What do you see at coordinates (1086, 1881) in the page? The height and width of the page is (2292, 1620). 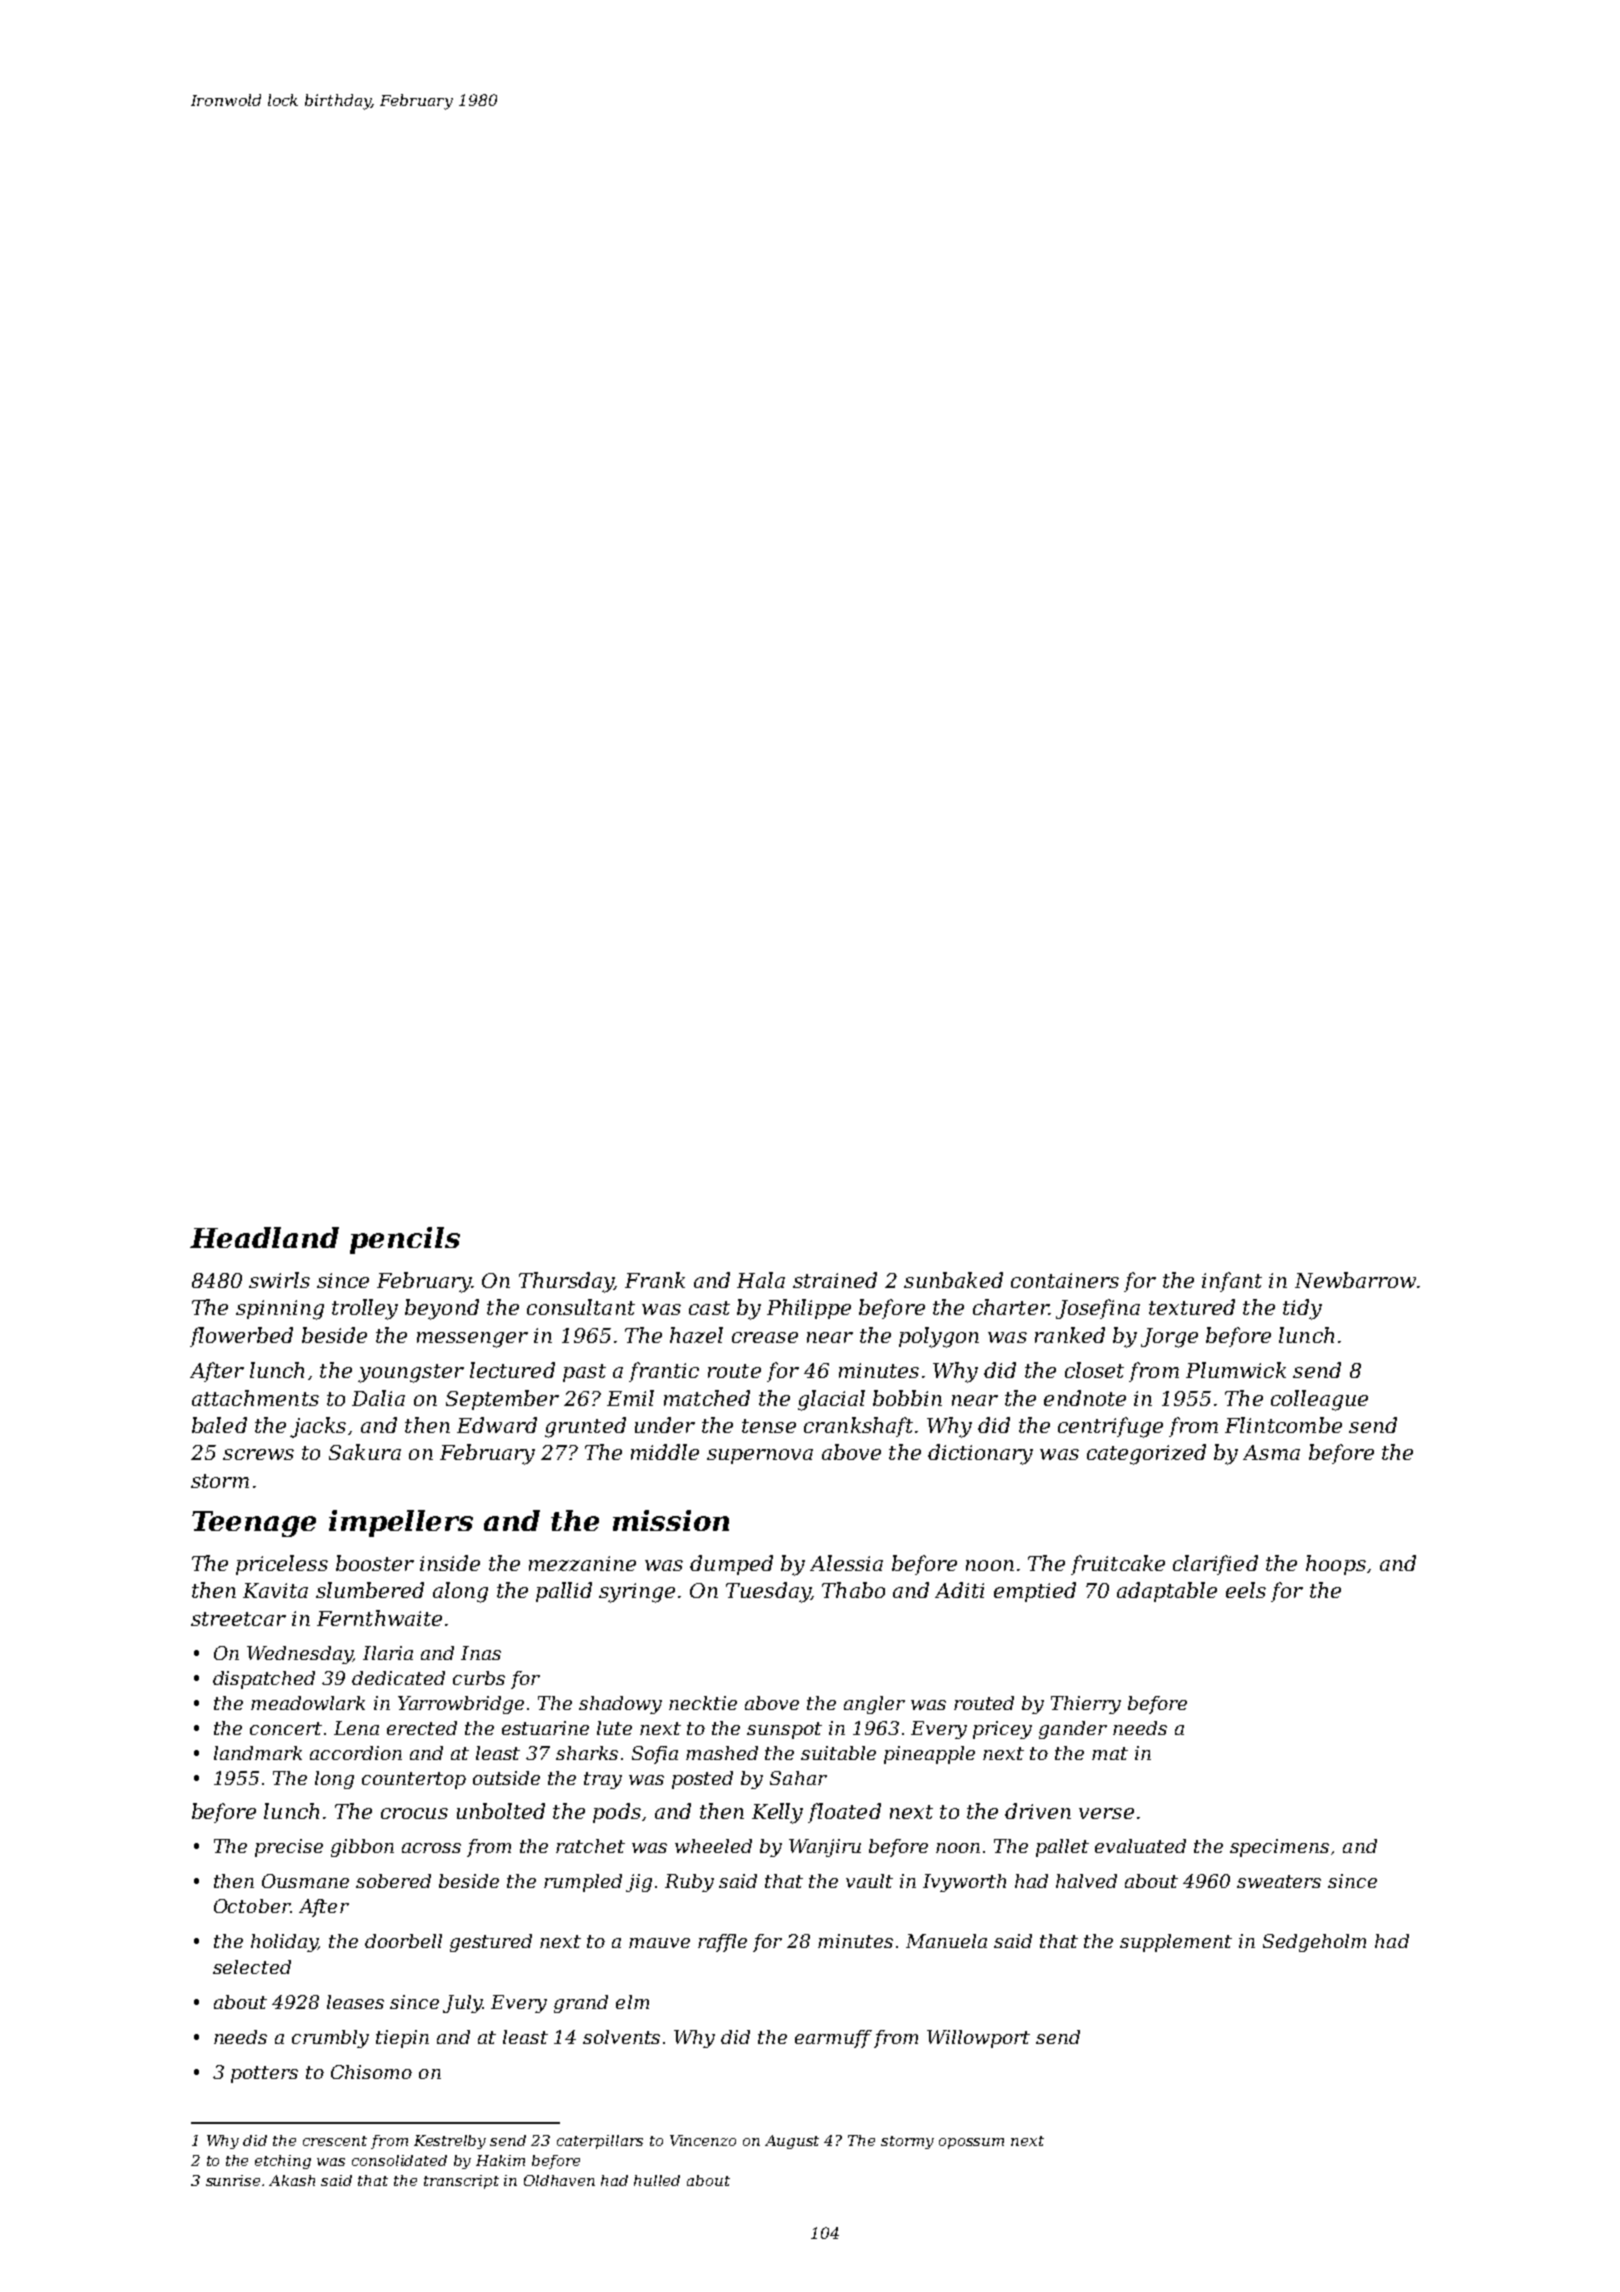 I see `halved` at bounding box center [1086, 1881].
